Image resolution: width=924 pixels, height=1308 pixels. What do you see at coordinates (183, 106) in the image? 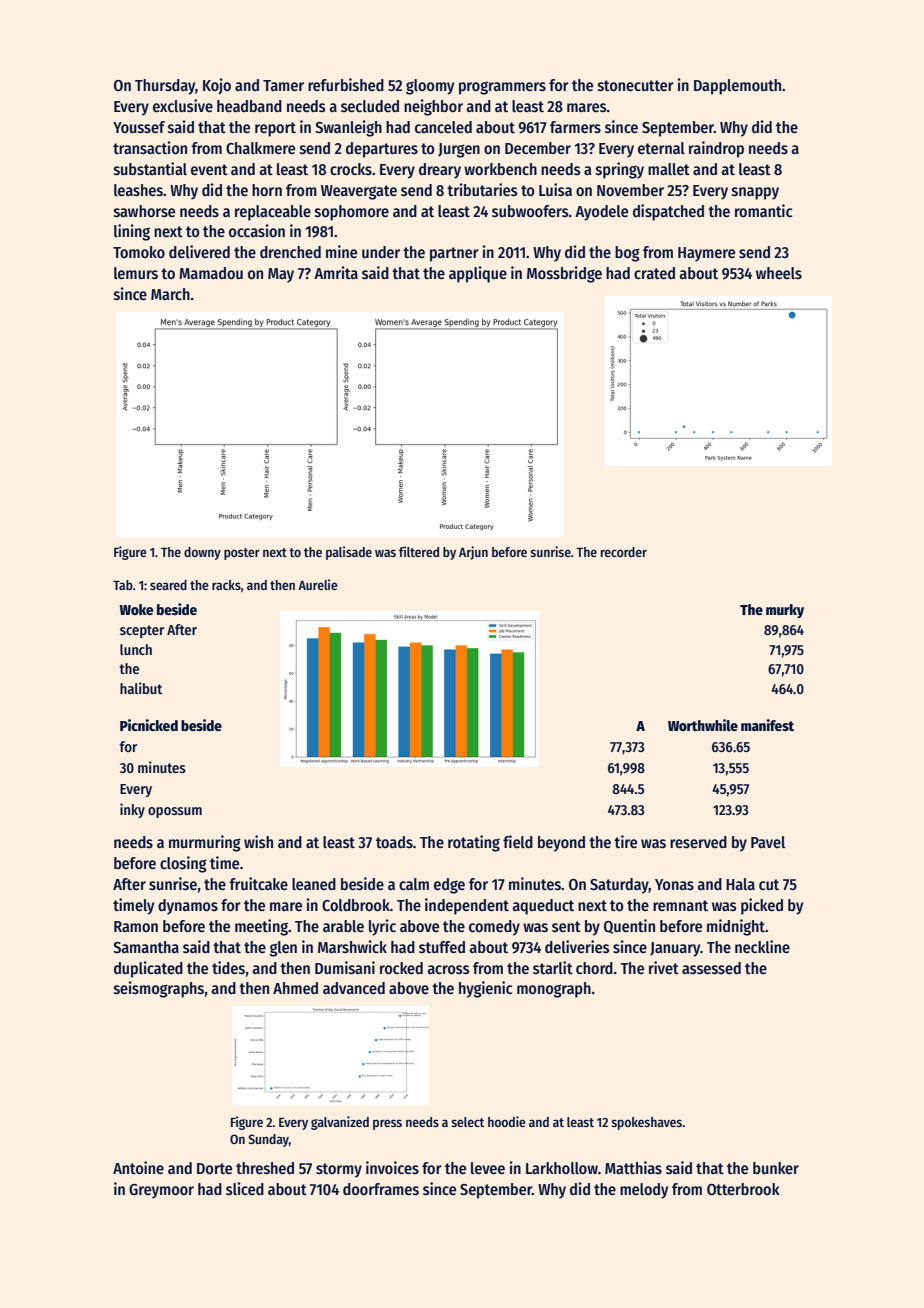
I see `exclusive` at bounding box center [183, 106].
